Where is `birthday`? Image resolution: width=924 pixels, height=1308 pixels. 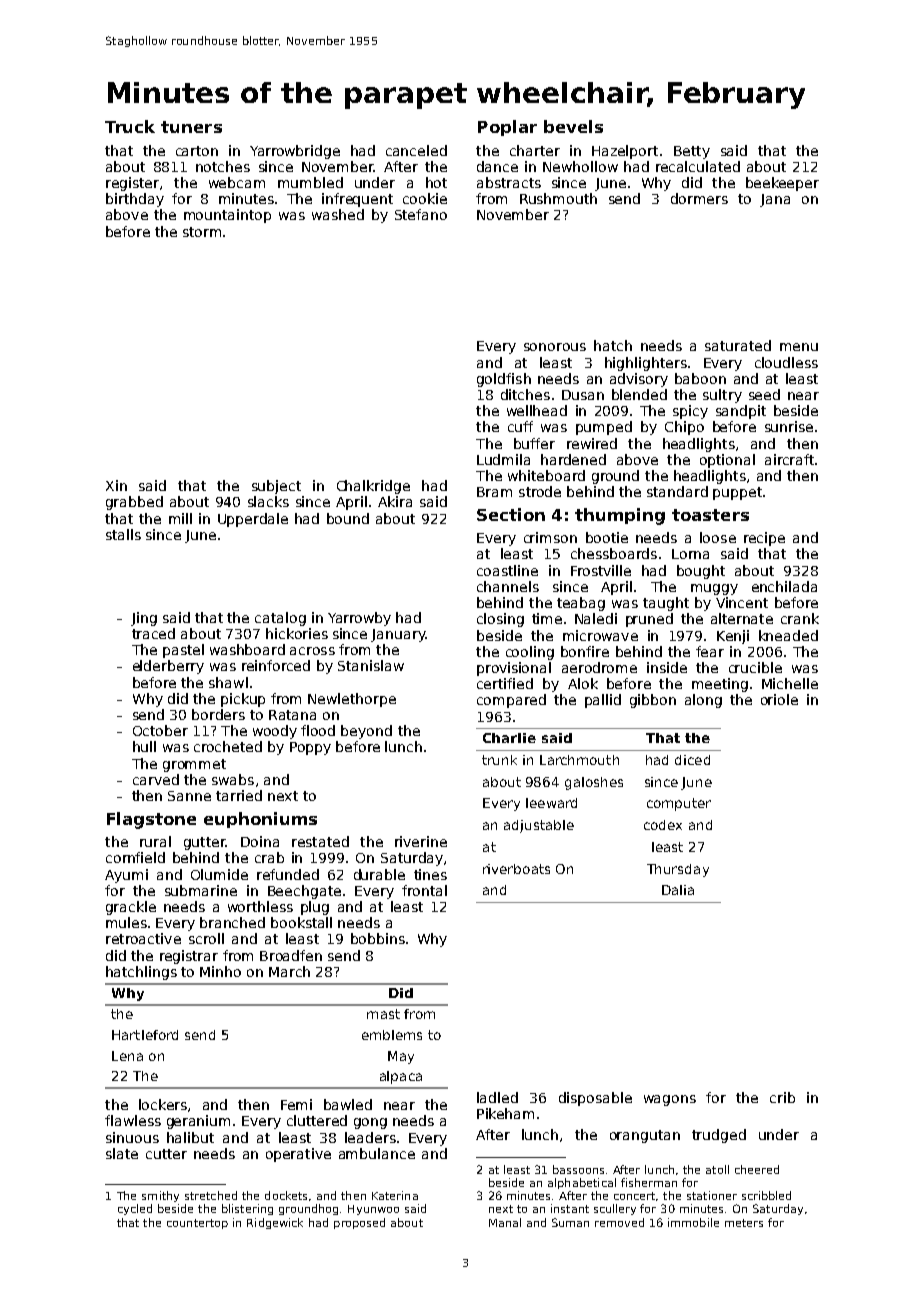
birthday is located at coordinates (135, 200).
